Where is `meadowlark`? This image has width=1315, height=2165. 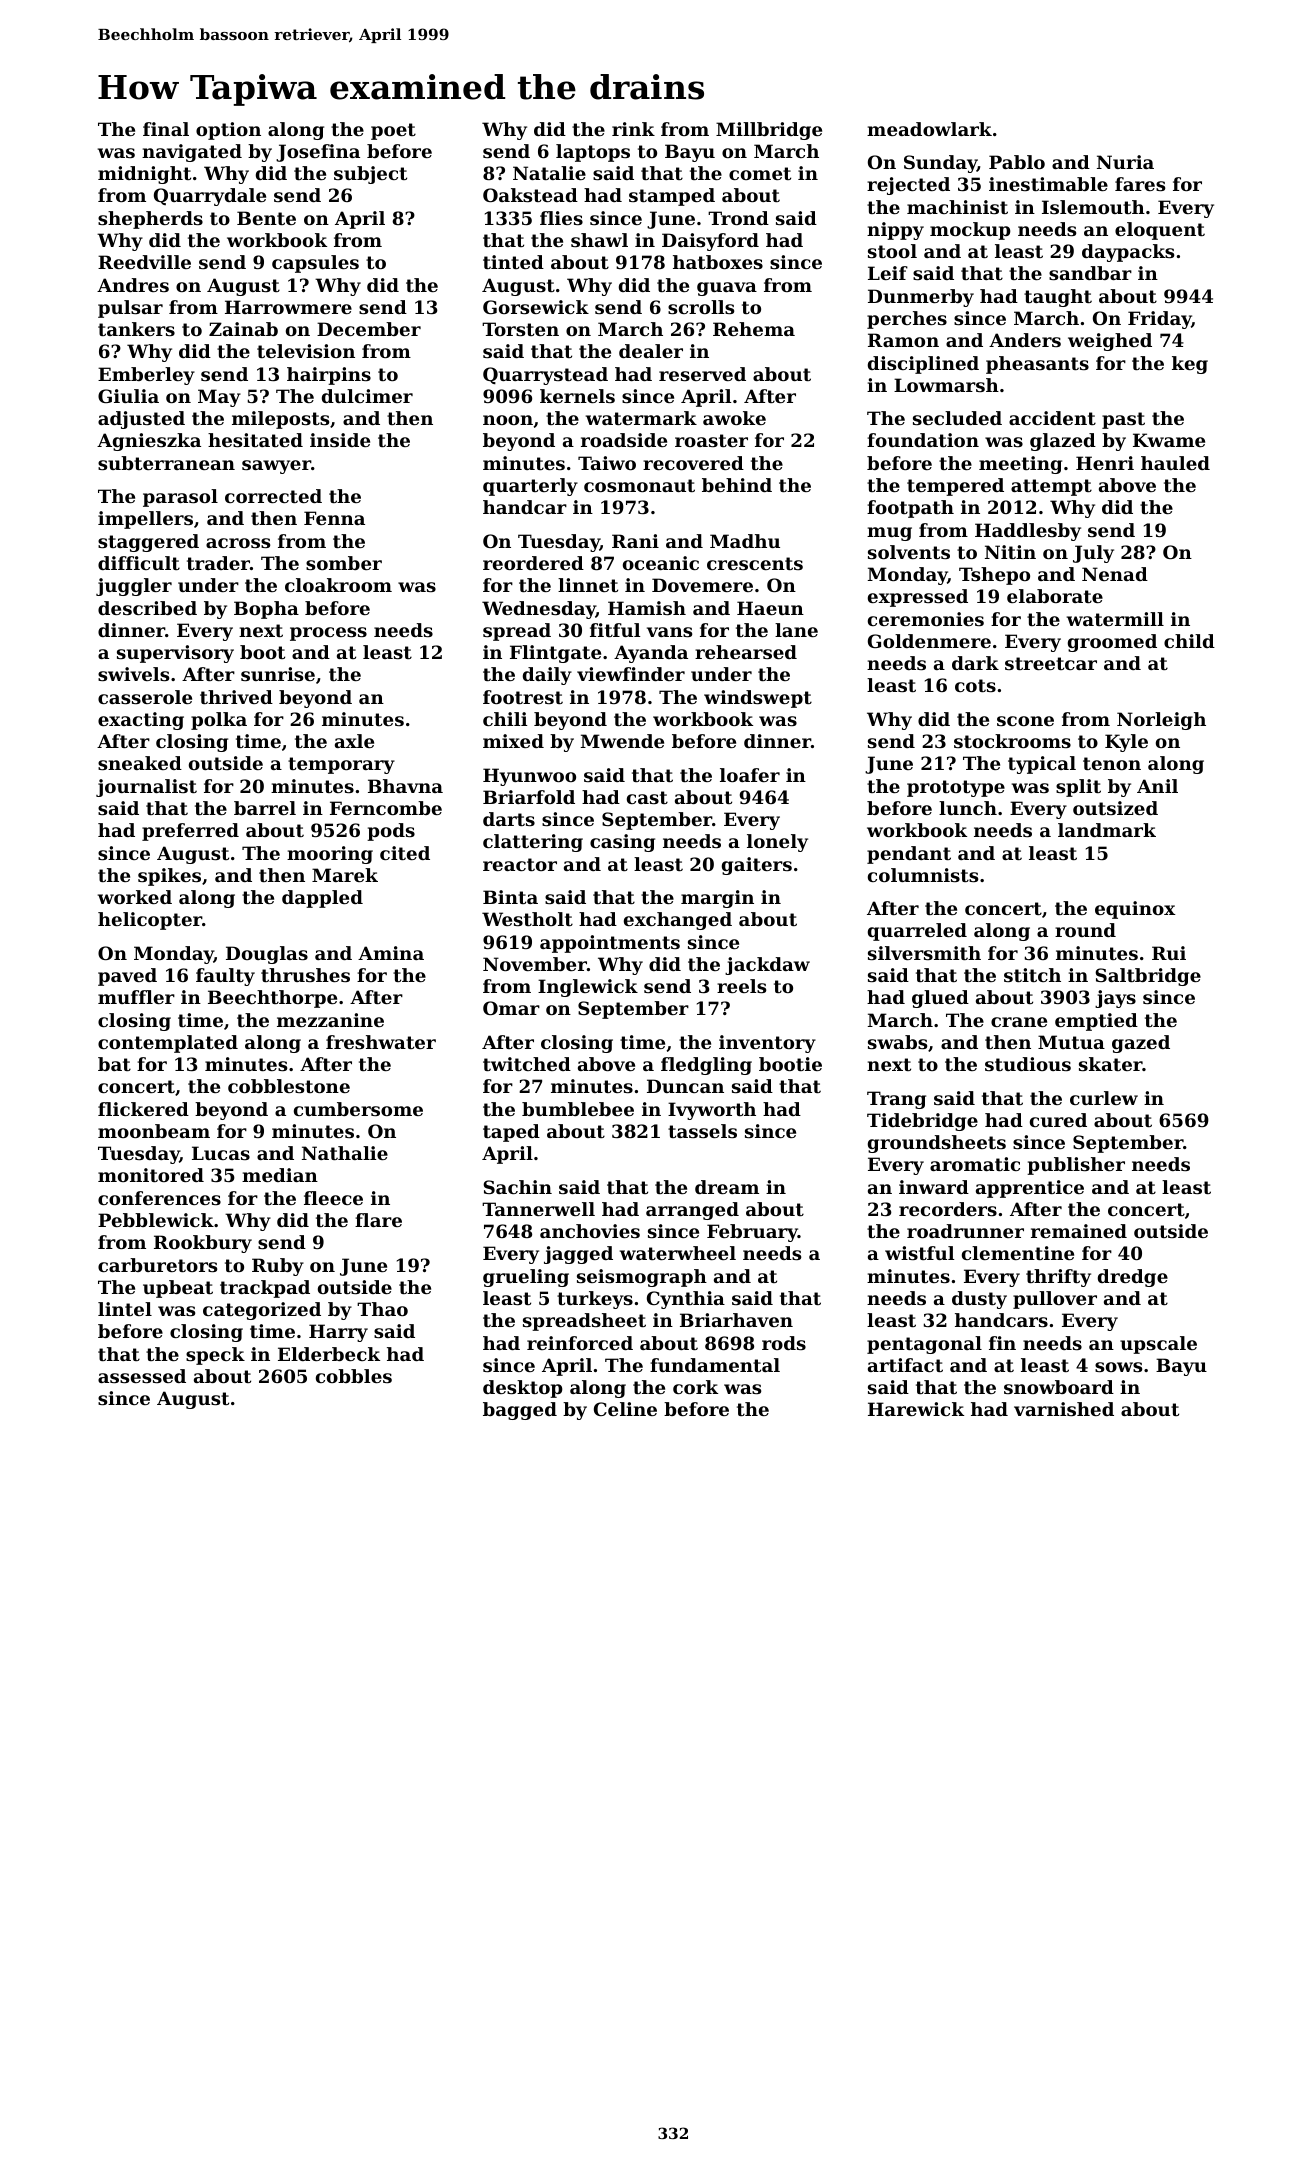
meadowlark is located at coordinates (929, 129).
